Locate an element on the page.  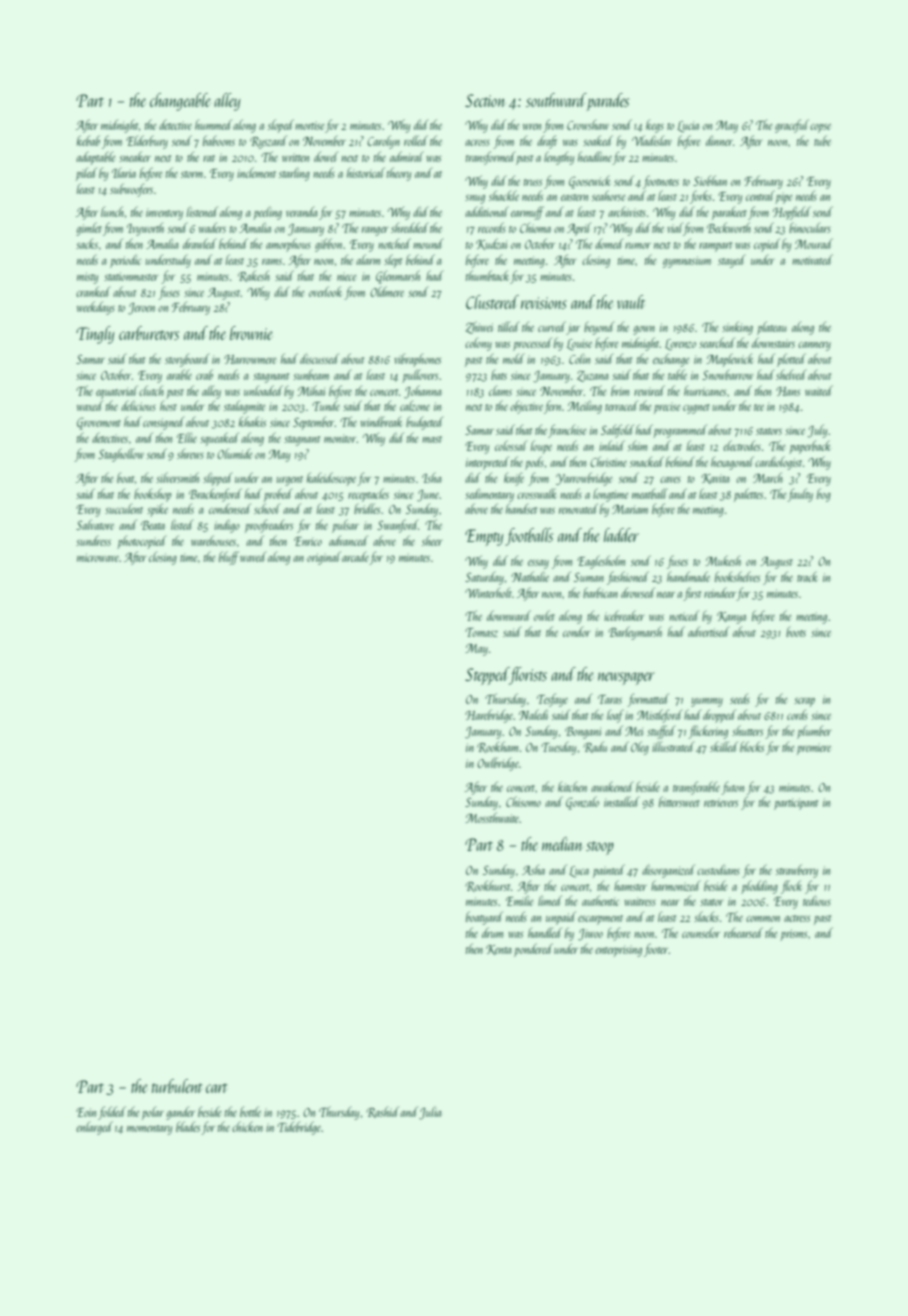
sneaker is located at coordinates (135, 156).
